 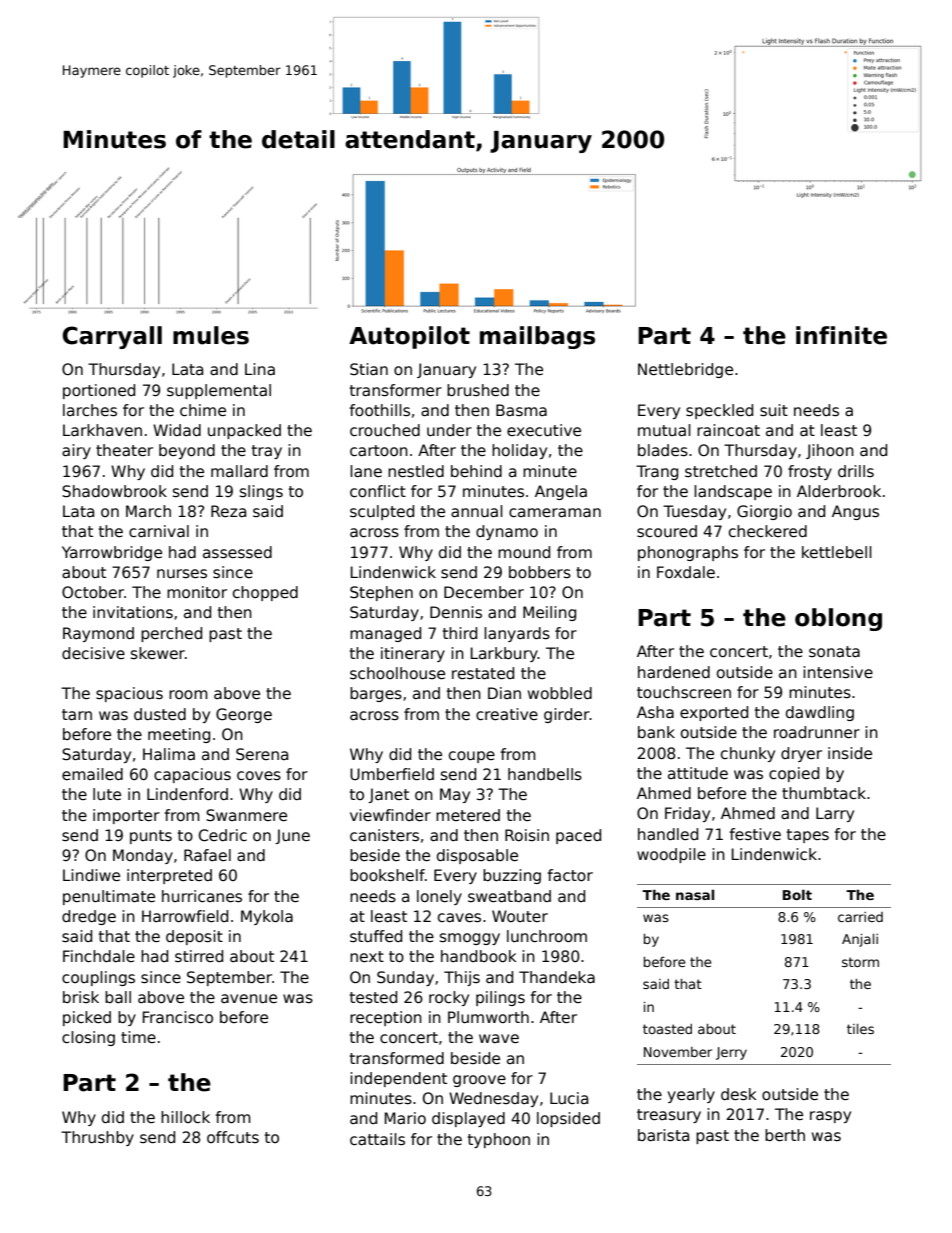 I want to click on mailbags, so click(x=537, y=337).
